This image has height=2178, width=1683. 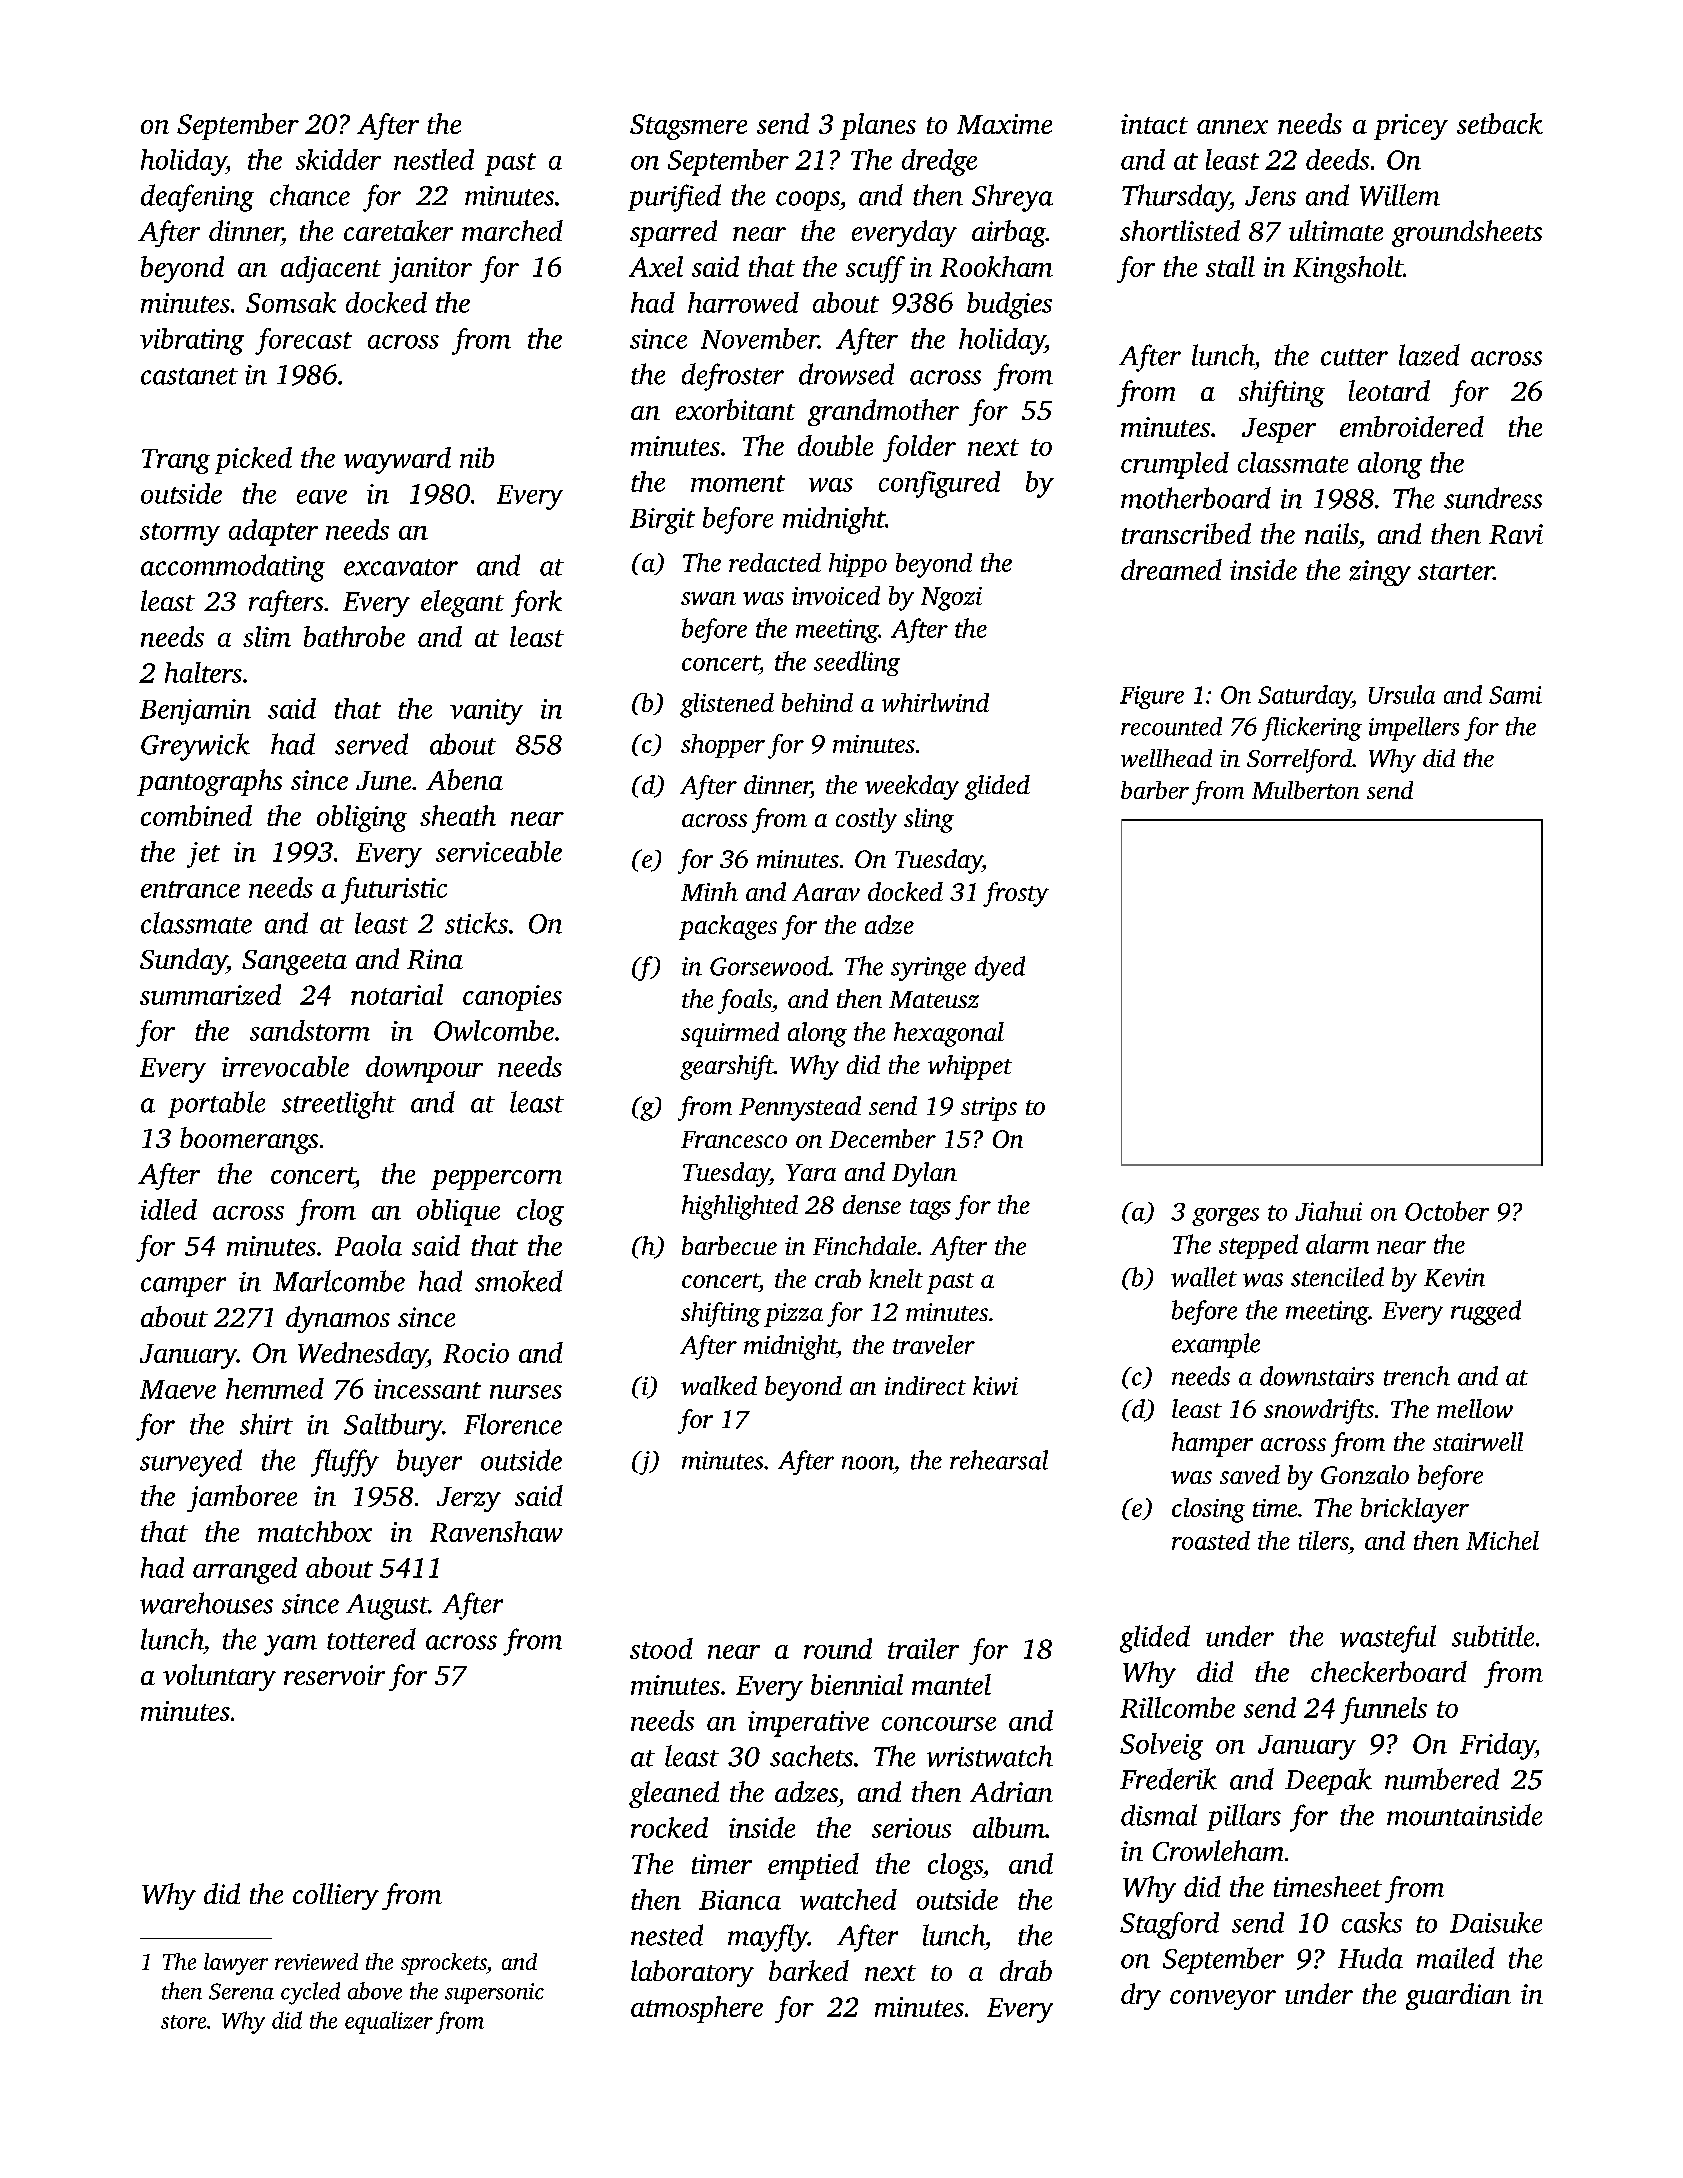 What do you see at coordinates (197, 198) in the image?
I see `deafening` at bounding box center [197, 198].
